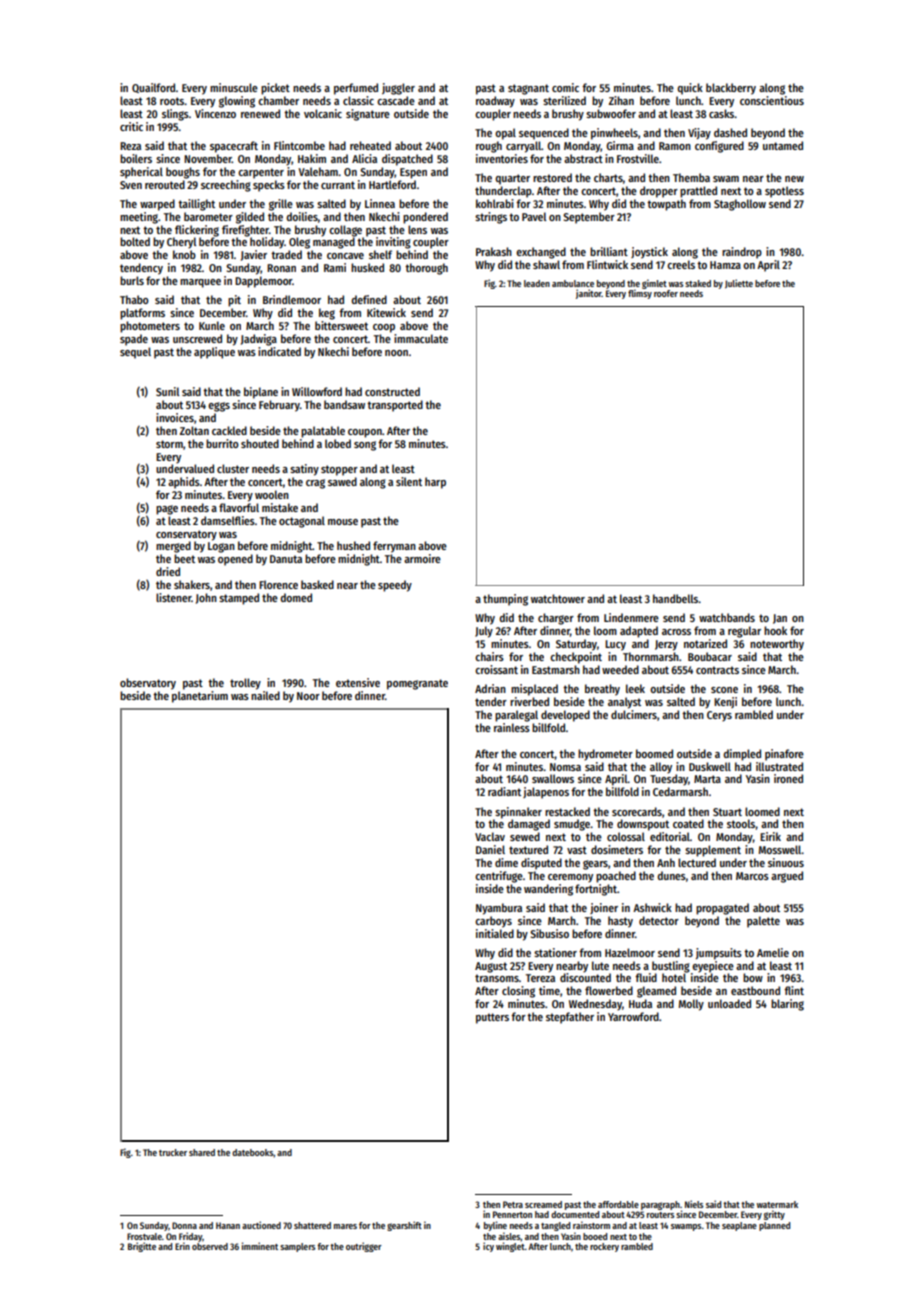 This image has width=924, height=1308. Describe the element at coordinates (253, 1152) in the image. I see `datebooks` at that location.
